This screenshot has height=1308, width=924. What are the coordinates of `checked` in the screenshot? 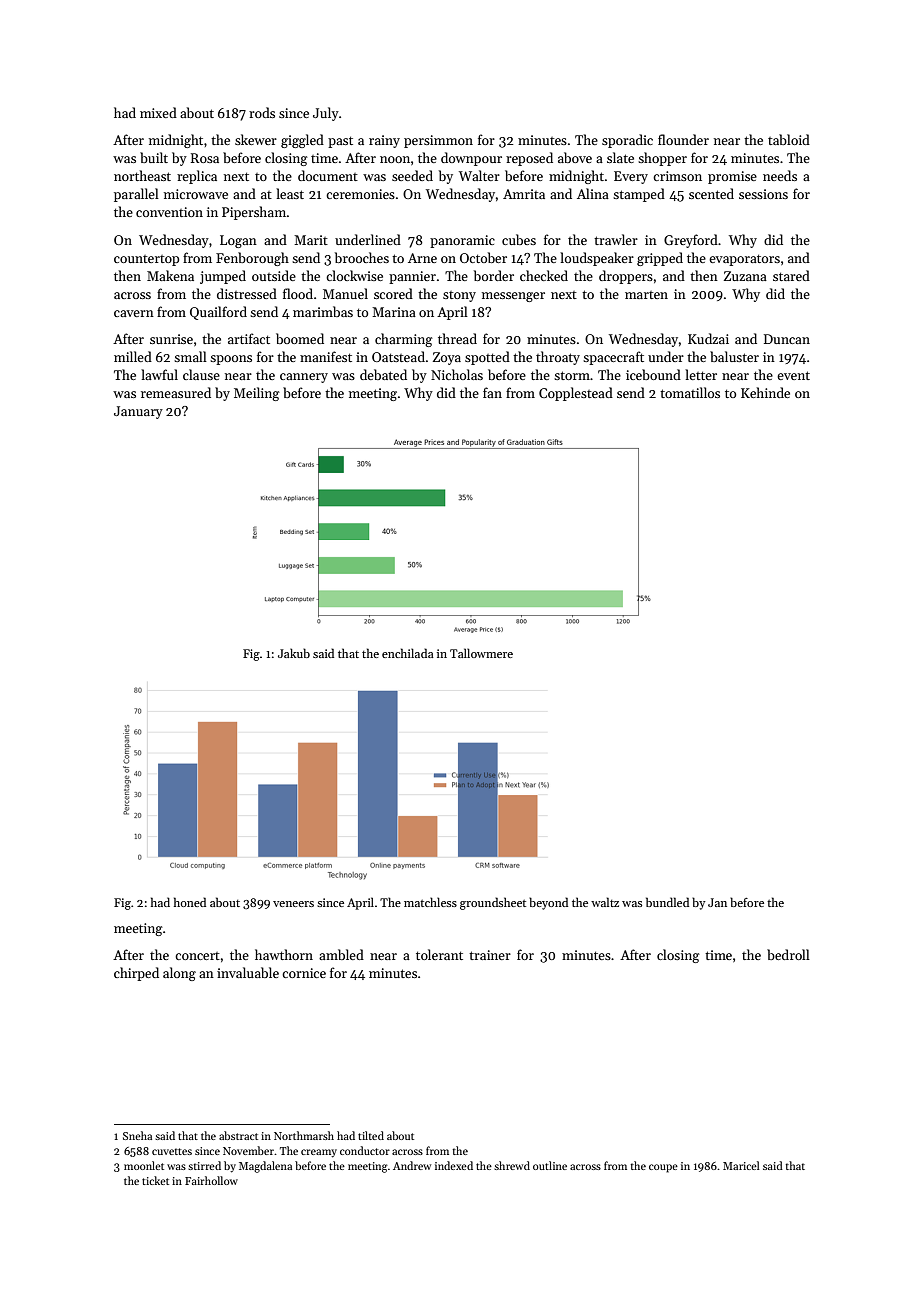 It's located at (544, 275).
